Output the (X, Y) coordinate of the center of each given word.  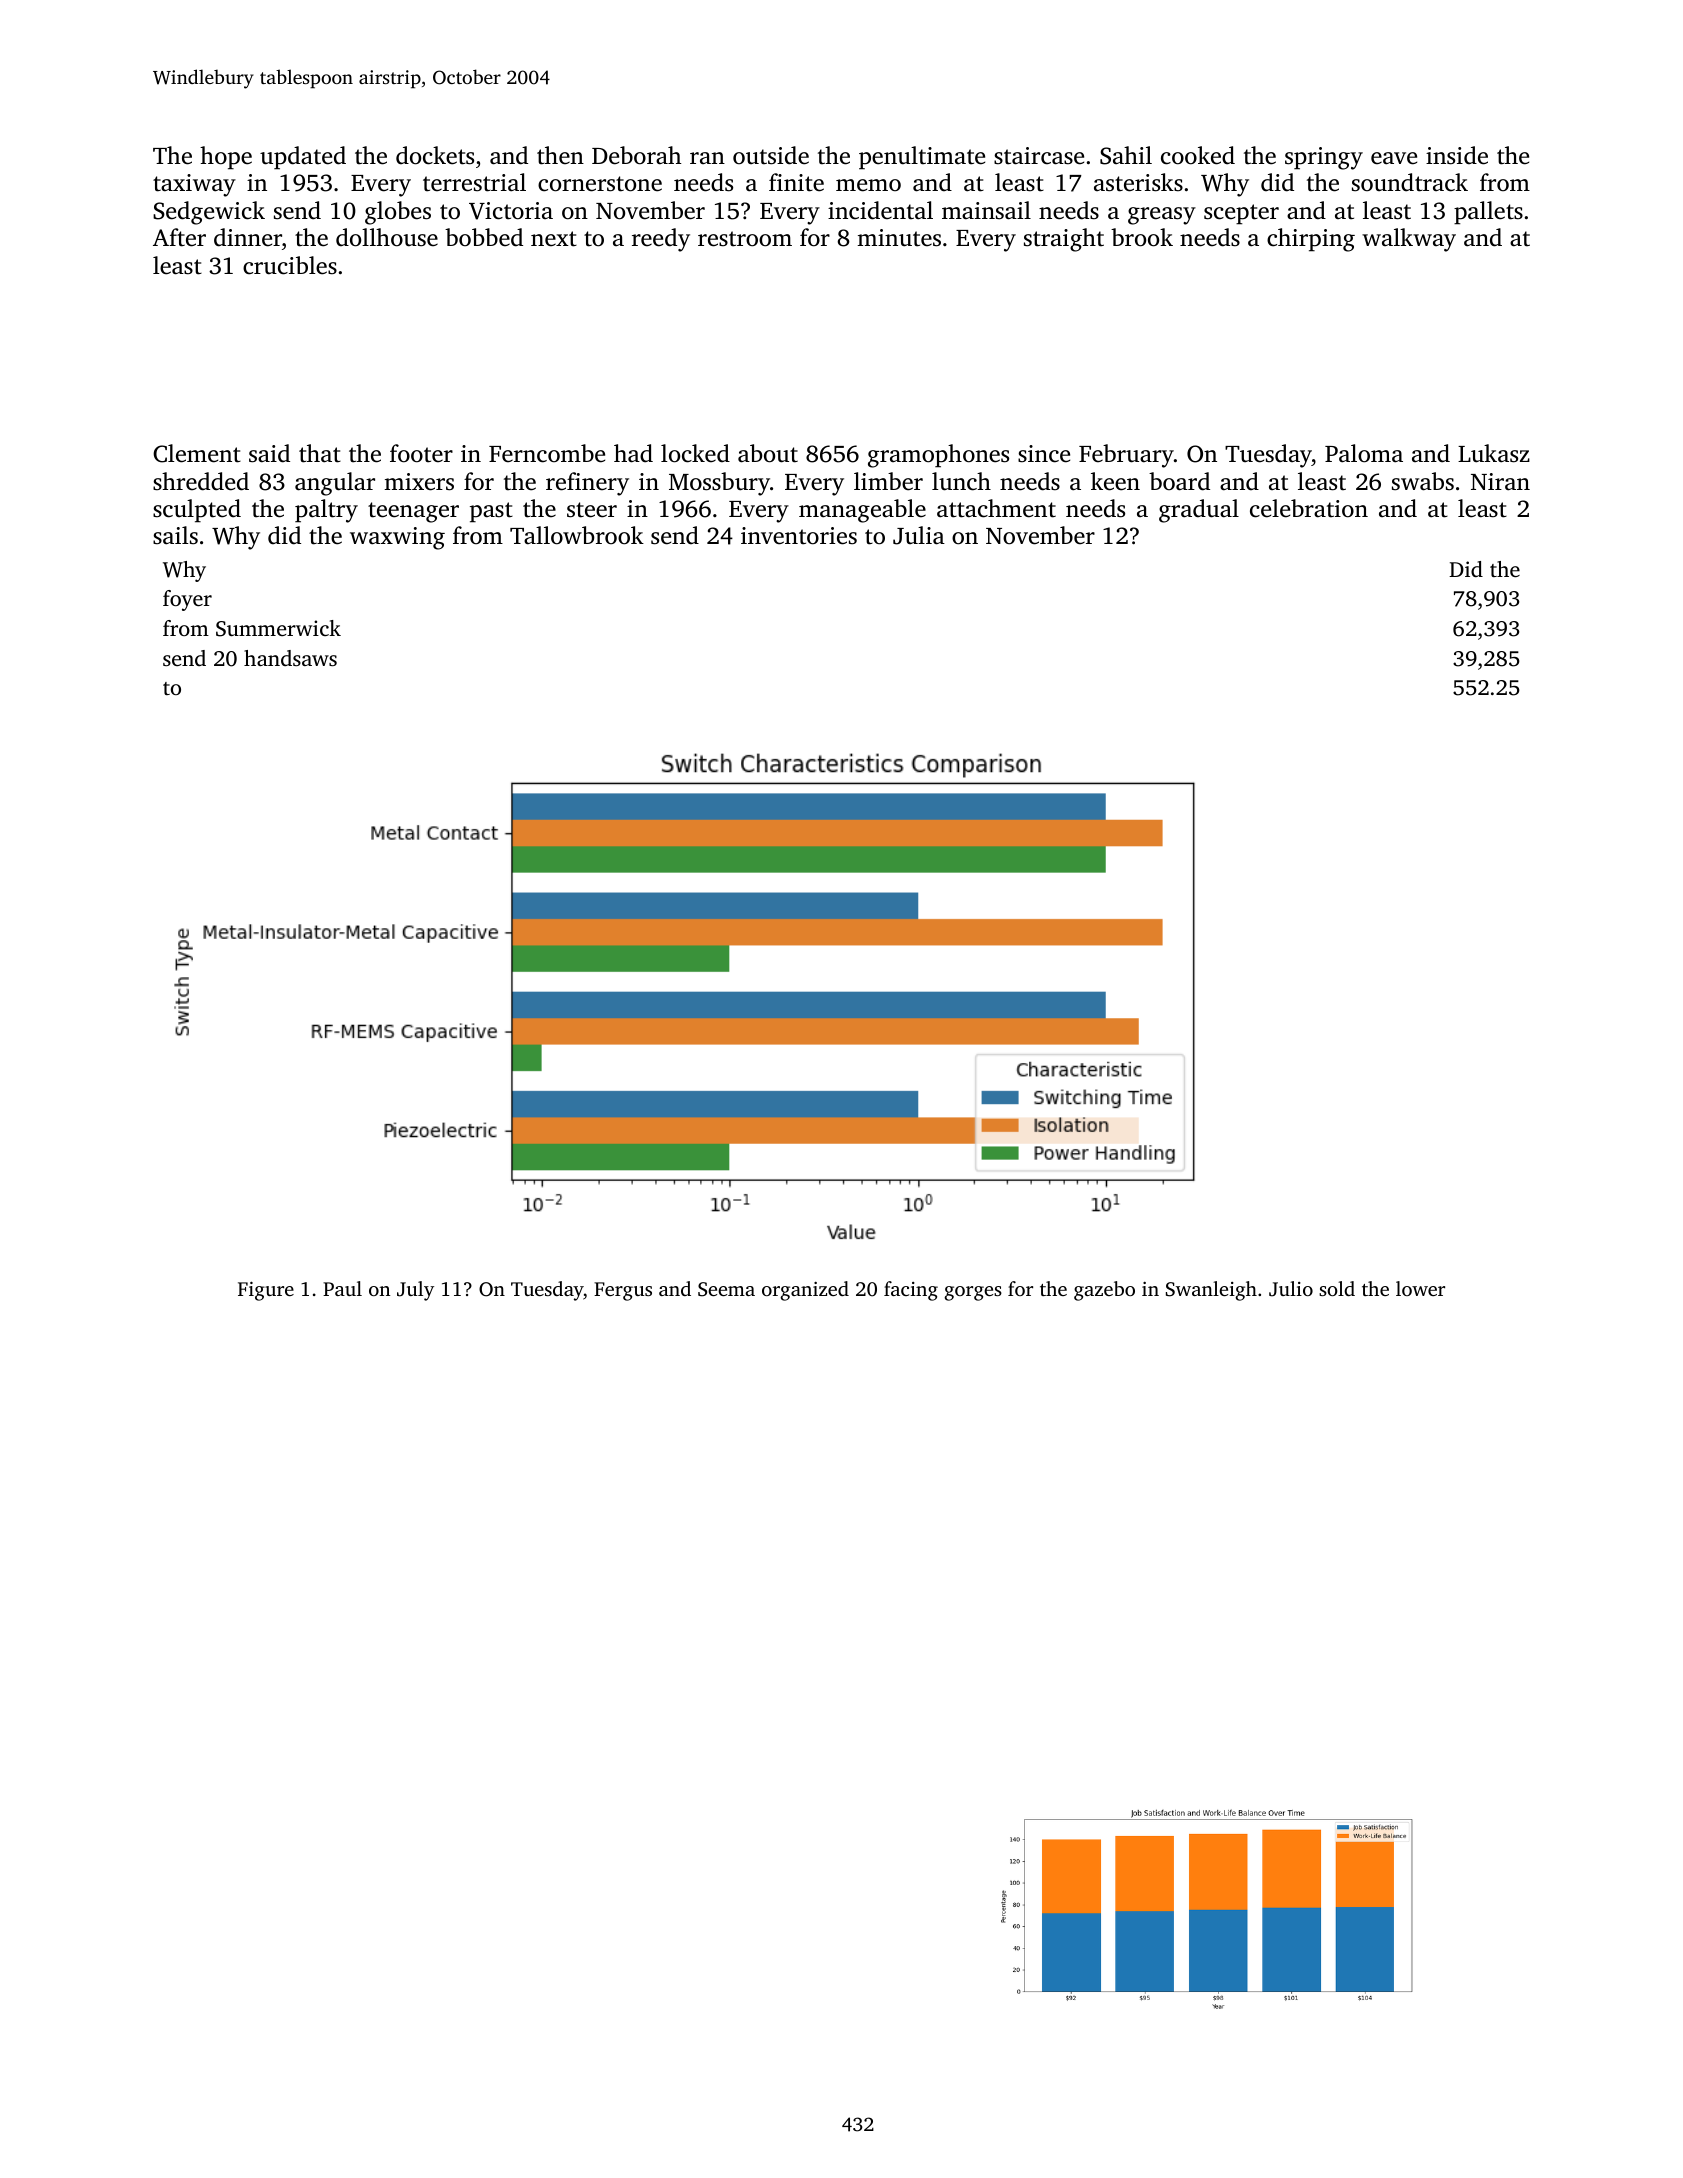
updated (303, 158)
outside (771, 155)
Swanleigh (1211, 1291)
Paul (342, 1288)
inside (1457, 155)
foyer (187, 600)
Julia (919, 535)
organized (805, 1291)
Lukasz (1494, 453)
